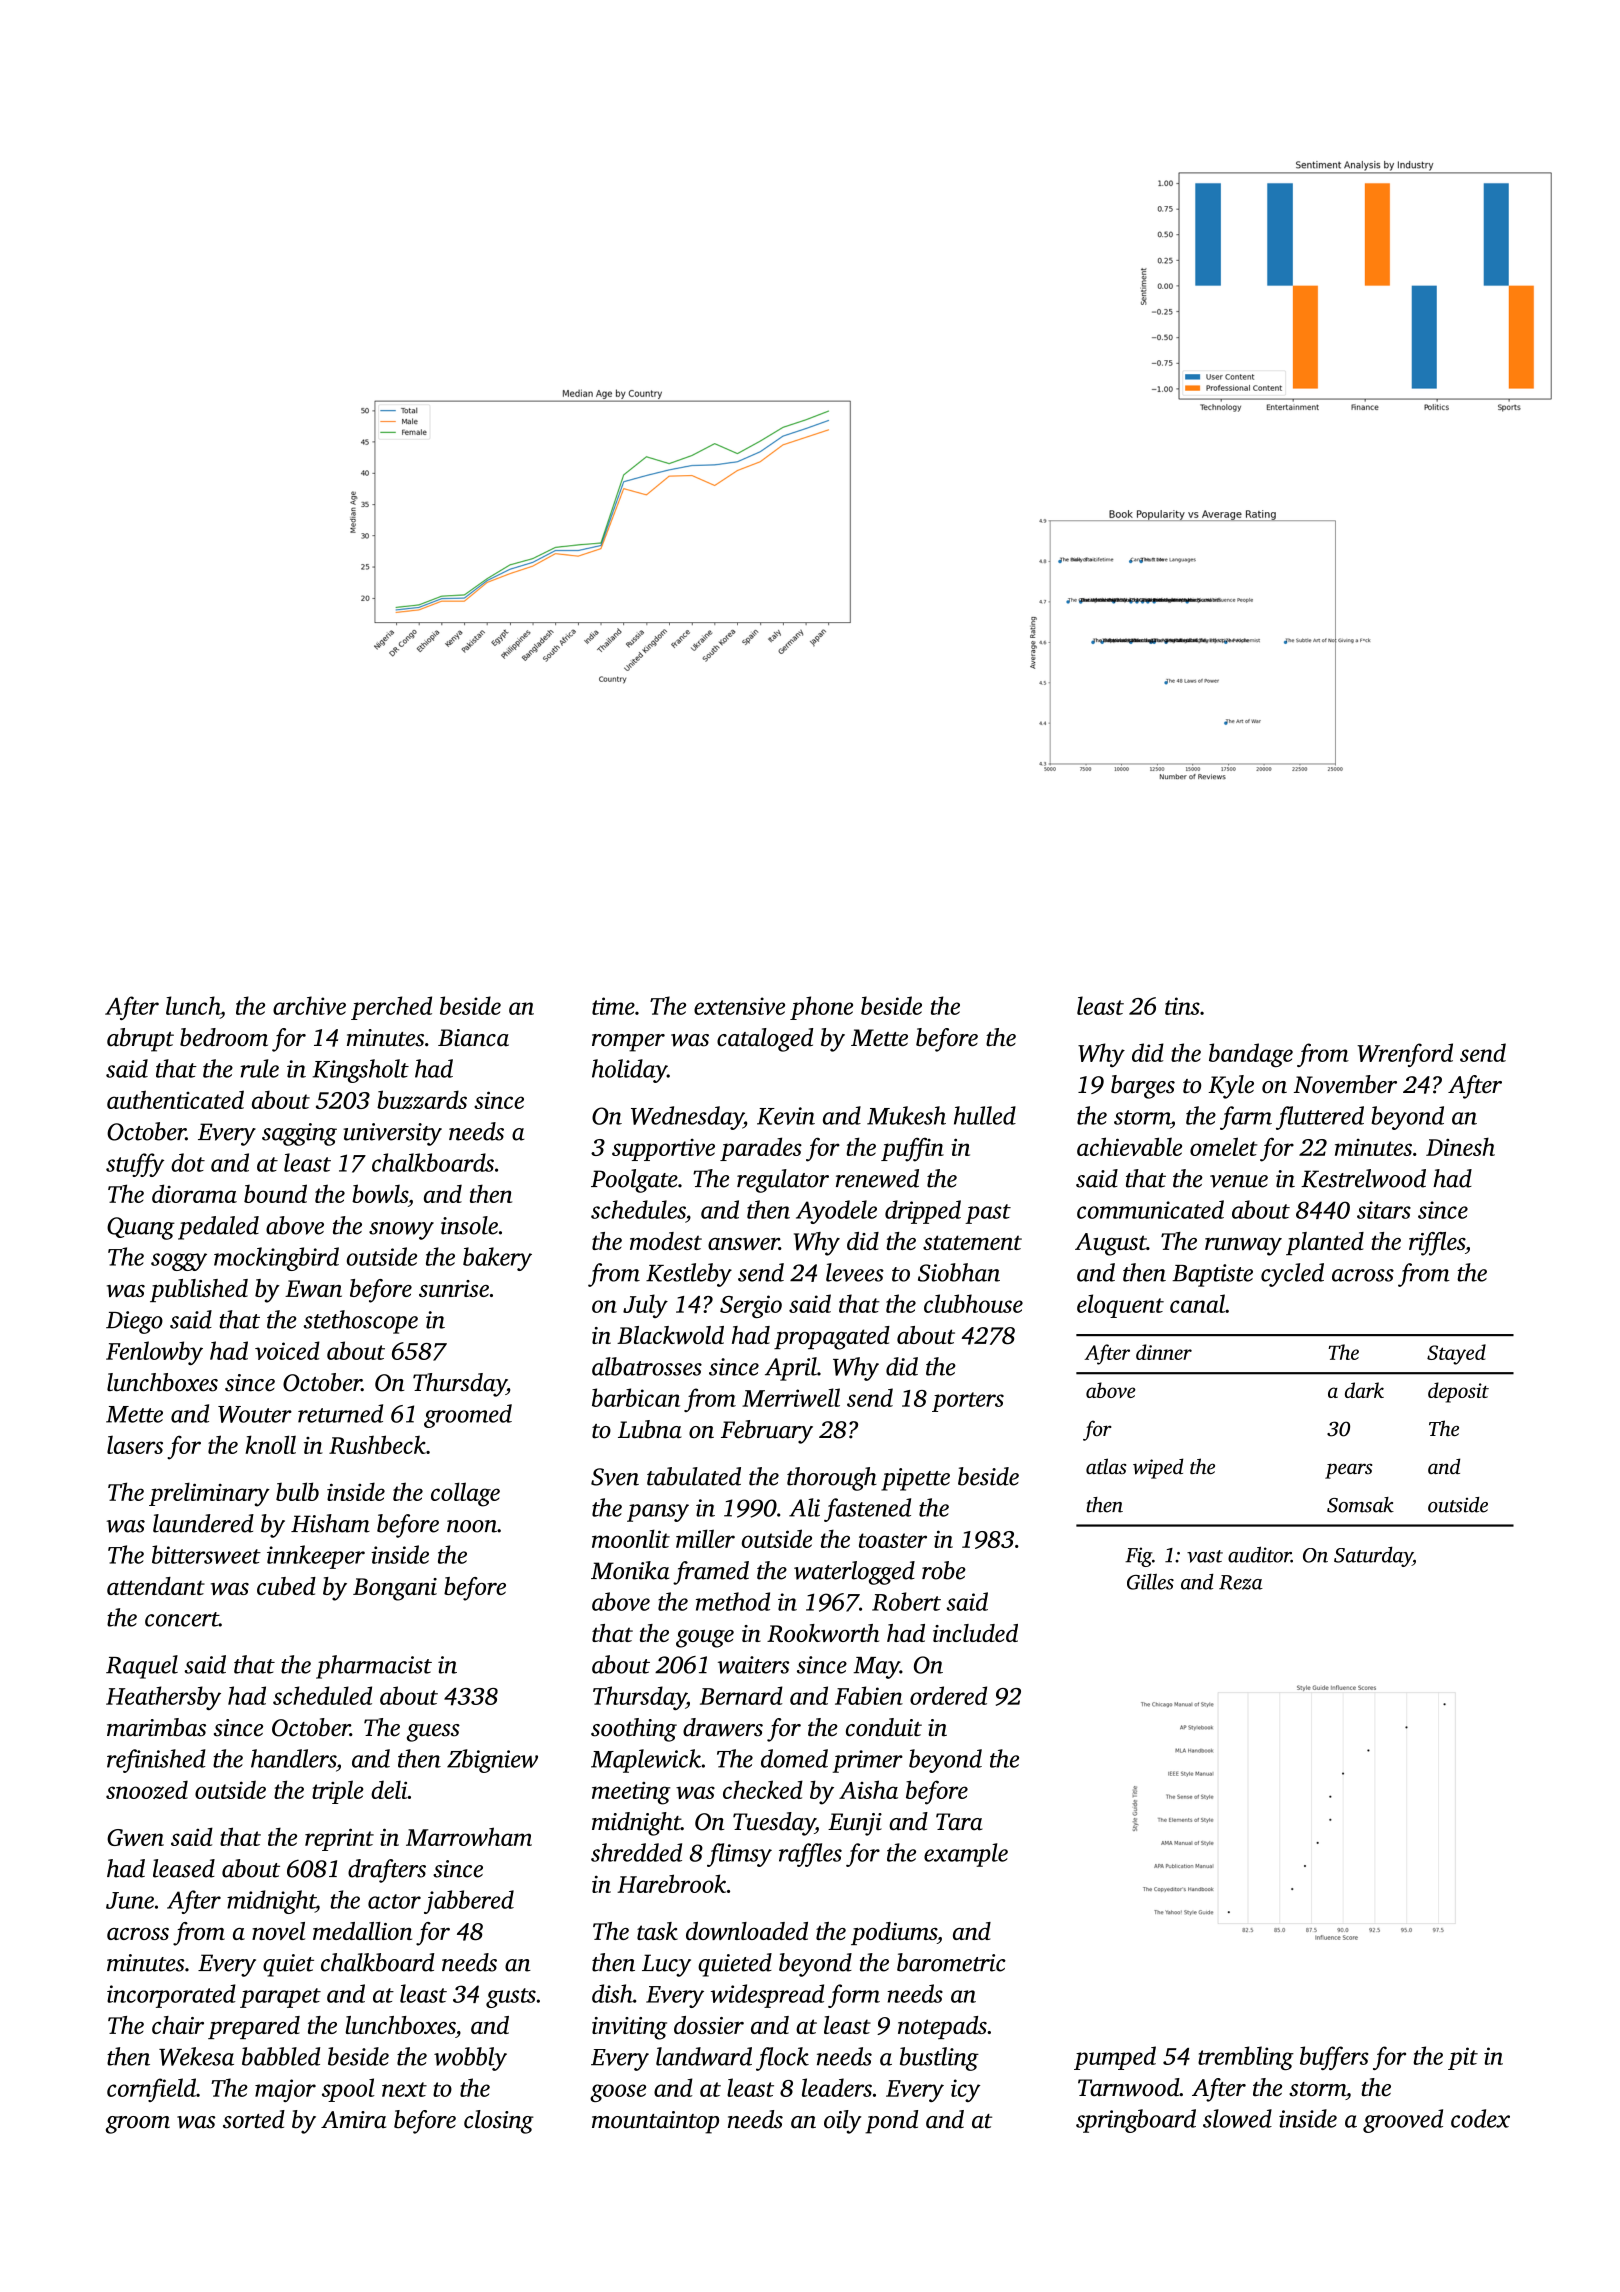 The image size is (1620, 2292). Describe the element at coordinates (1246, 2058) in the image. I see `trembling` at that location.
